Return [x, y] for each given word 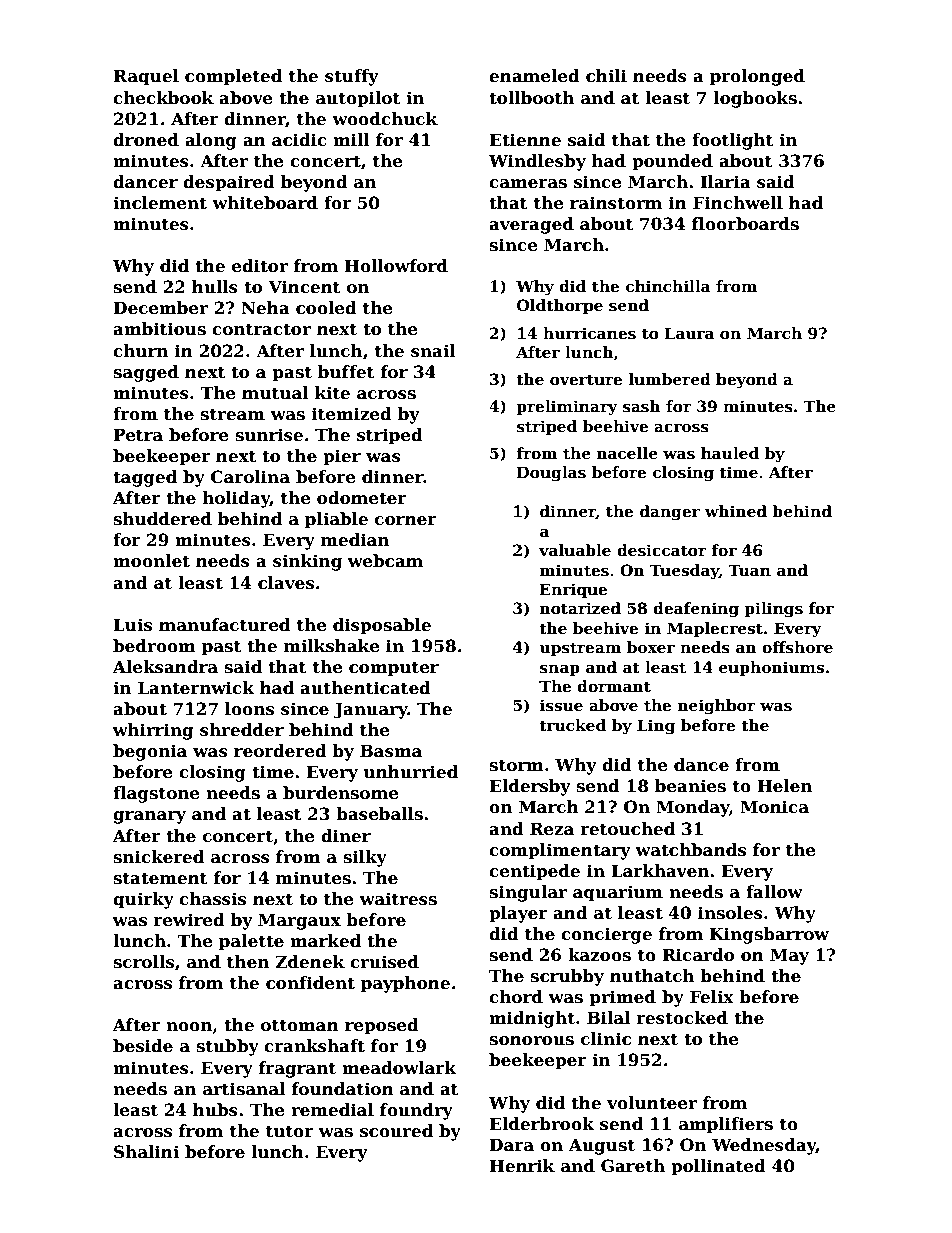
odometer [362, 498]
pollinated [718, 1167]
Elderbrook [541, 1124]
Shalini [146, 1152]
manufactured [224, 625]
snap [560, 670]
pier [342, 457]
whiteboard [265, 203]
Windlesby [537, 162]
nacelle [627, 453]
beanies [690, 786]
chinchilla [668, 286]
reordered [280, 751]
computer [394, 669]
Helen [784, 786]
